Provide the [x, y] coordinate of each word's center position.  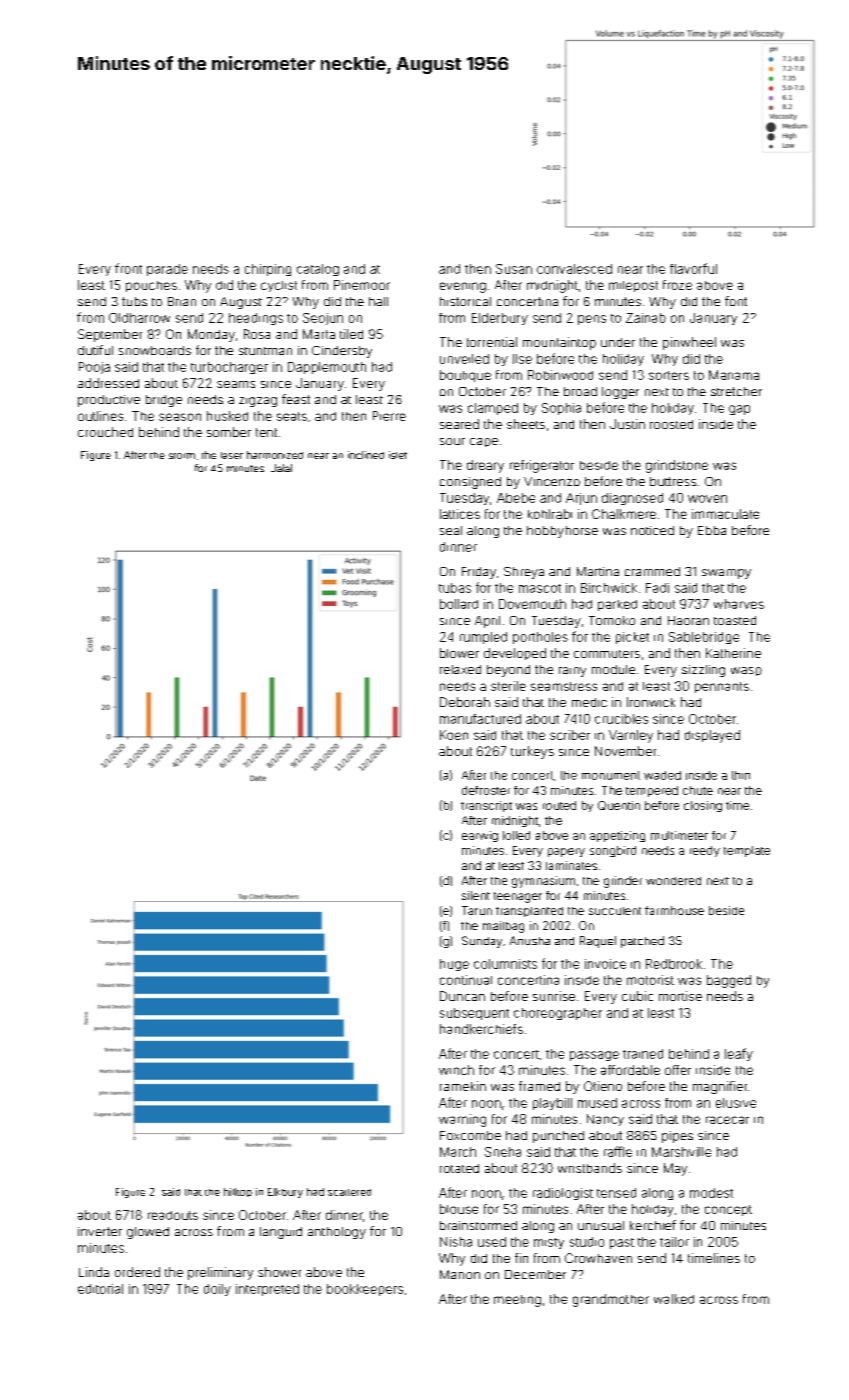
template [747, 851]
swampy [726, 574]
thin [741, 775]
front [128, 268]
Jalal [281, 468]
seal [451, 530]
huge [454, 965]
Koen [454, 735]
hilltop [238, 1192]
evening [463, 287]
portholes [540, 638]
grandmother [611, 1300]
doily [217, 1290]
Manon [460, 1274]
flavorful [693, 268]
